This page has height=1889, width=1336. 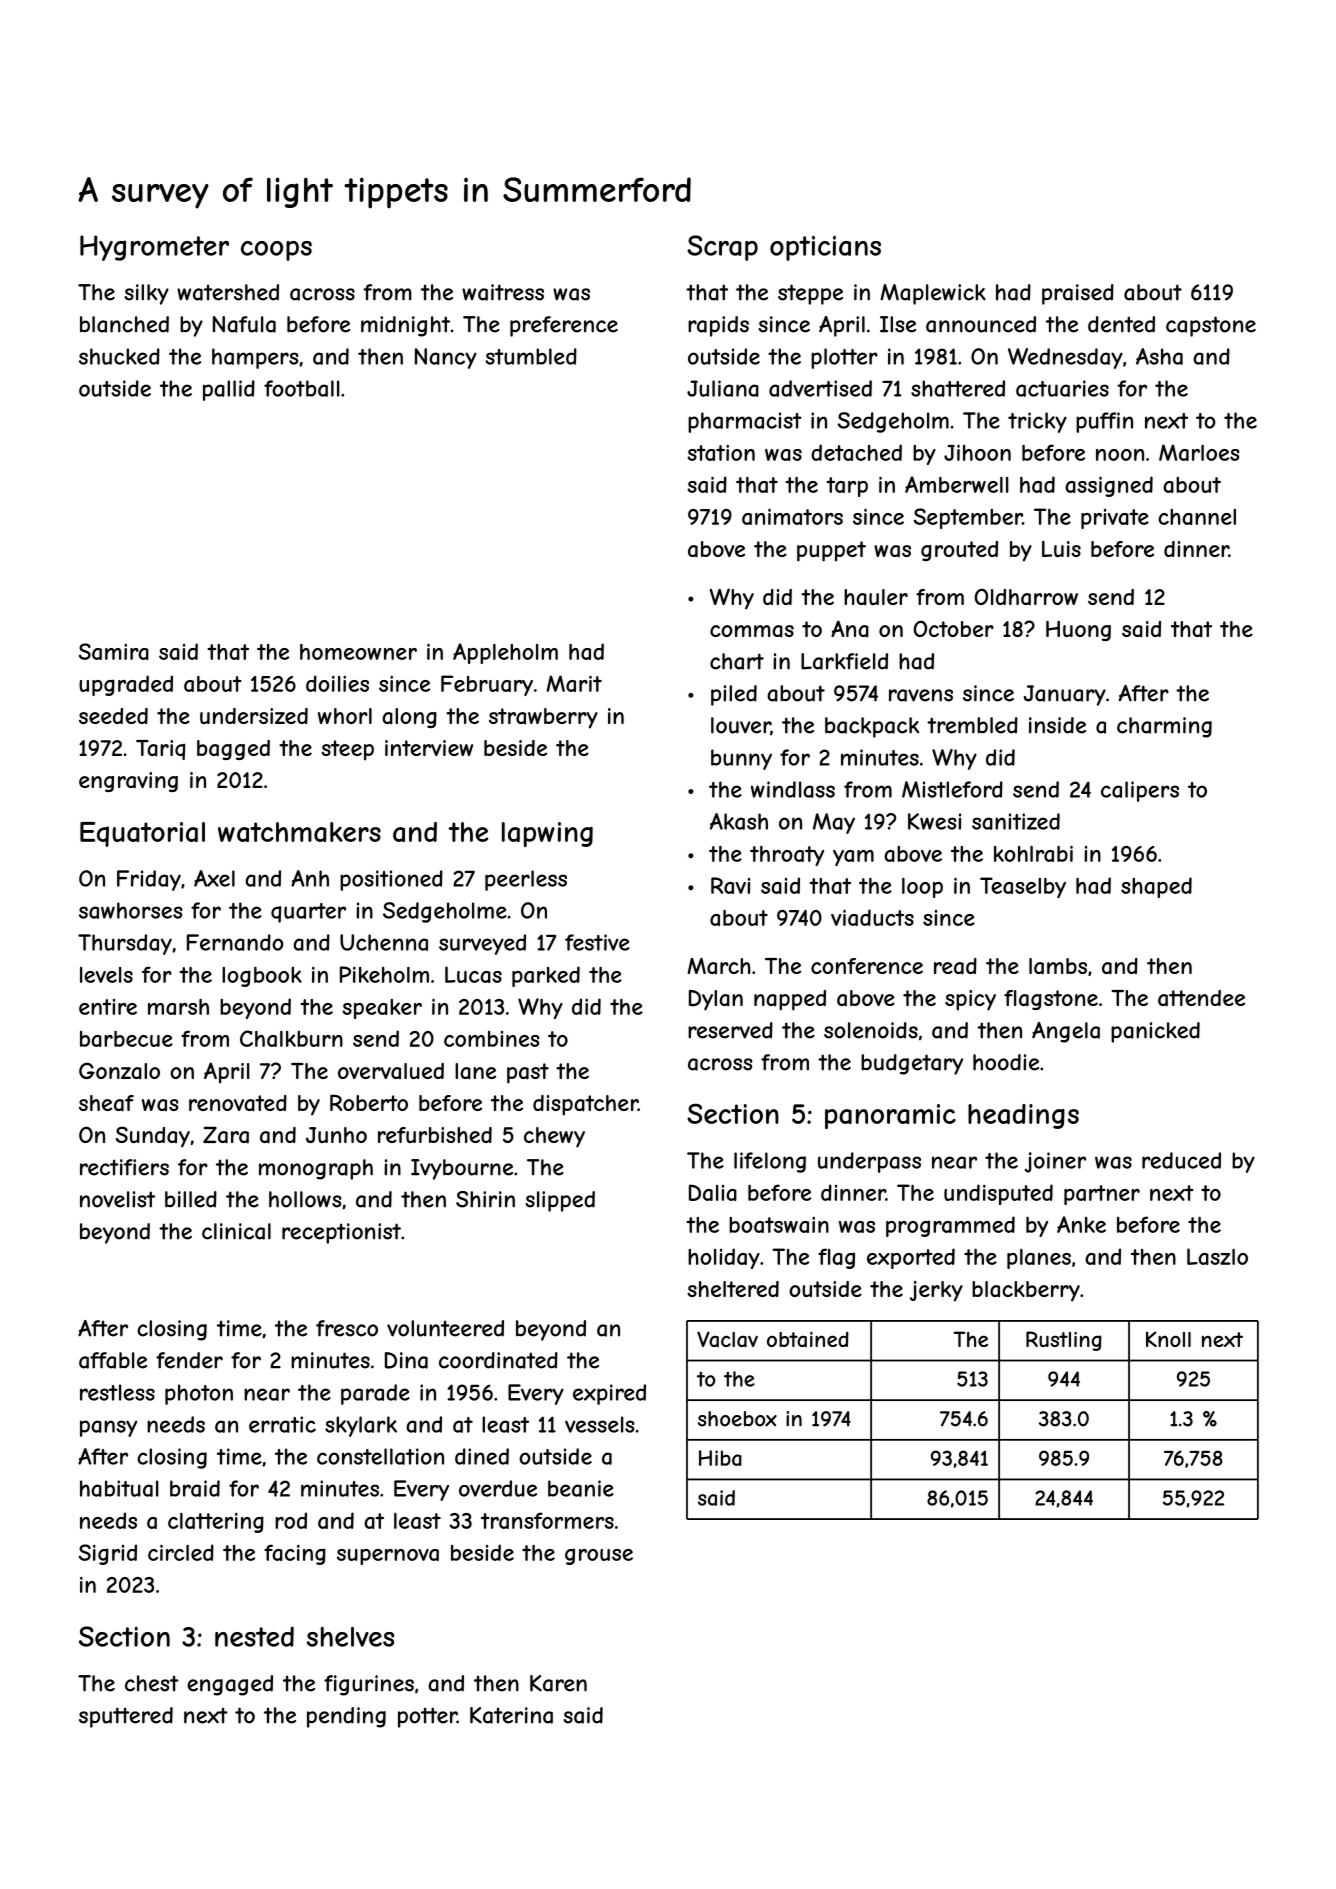 What do you see at coordinates (531, 356) in the page?
I see `stumbled` at bounding box center [531, 356].
